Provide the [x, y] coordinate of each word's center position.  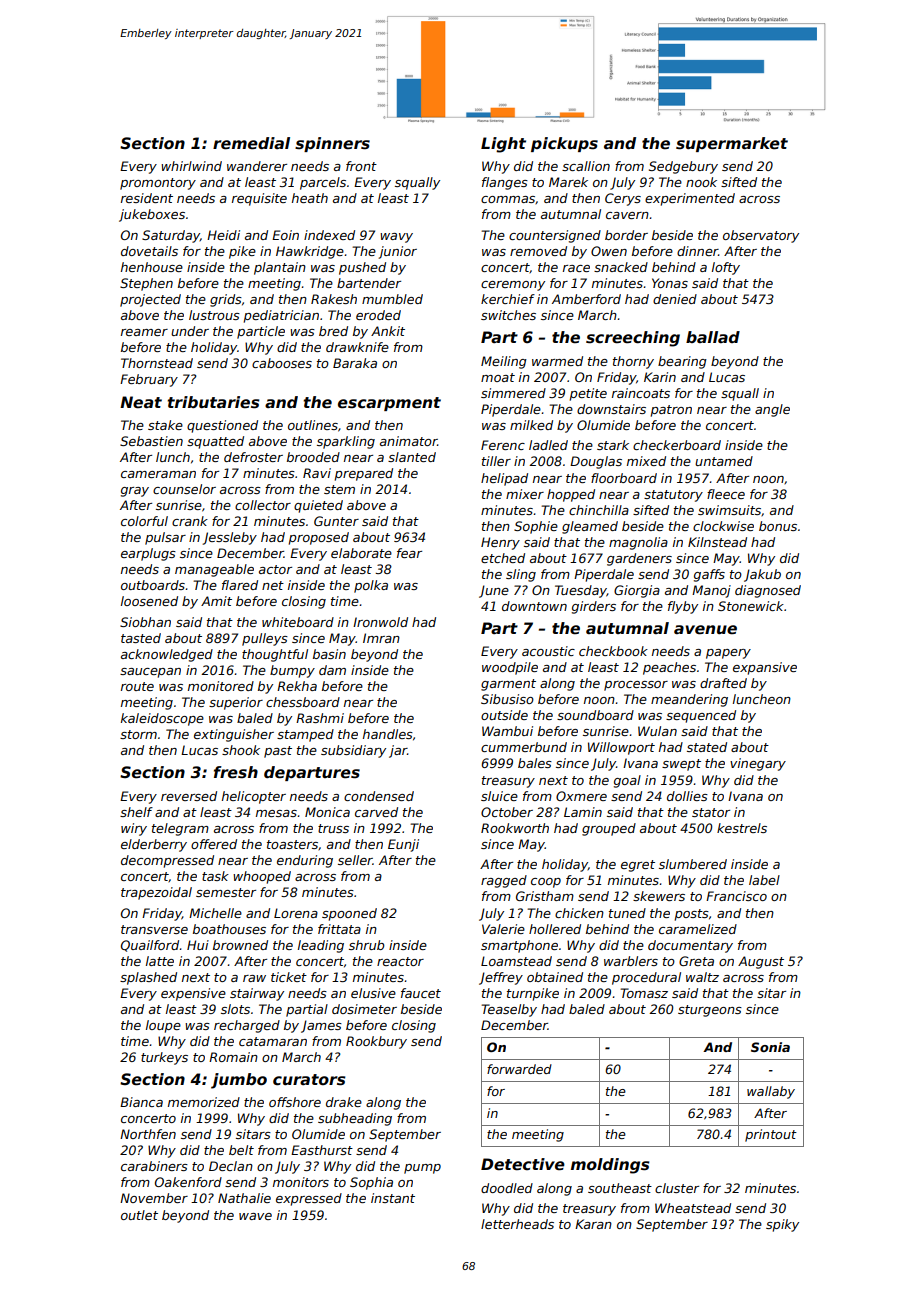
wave [255, 1216]
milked [531, 425]
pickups [564, 144]
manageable [214, 570]
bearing [682, 362]
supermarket [732, 144]
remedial [251, 143]
